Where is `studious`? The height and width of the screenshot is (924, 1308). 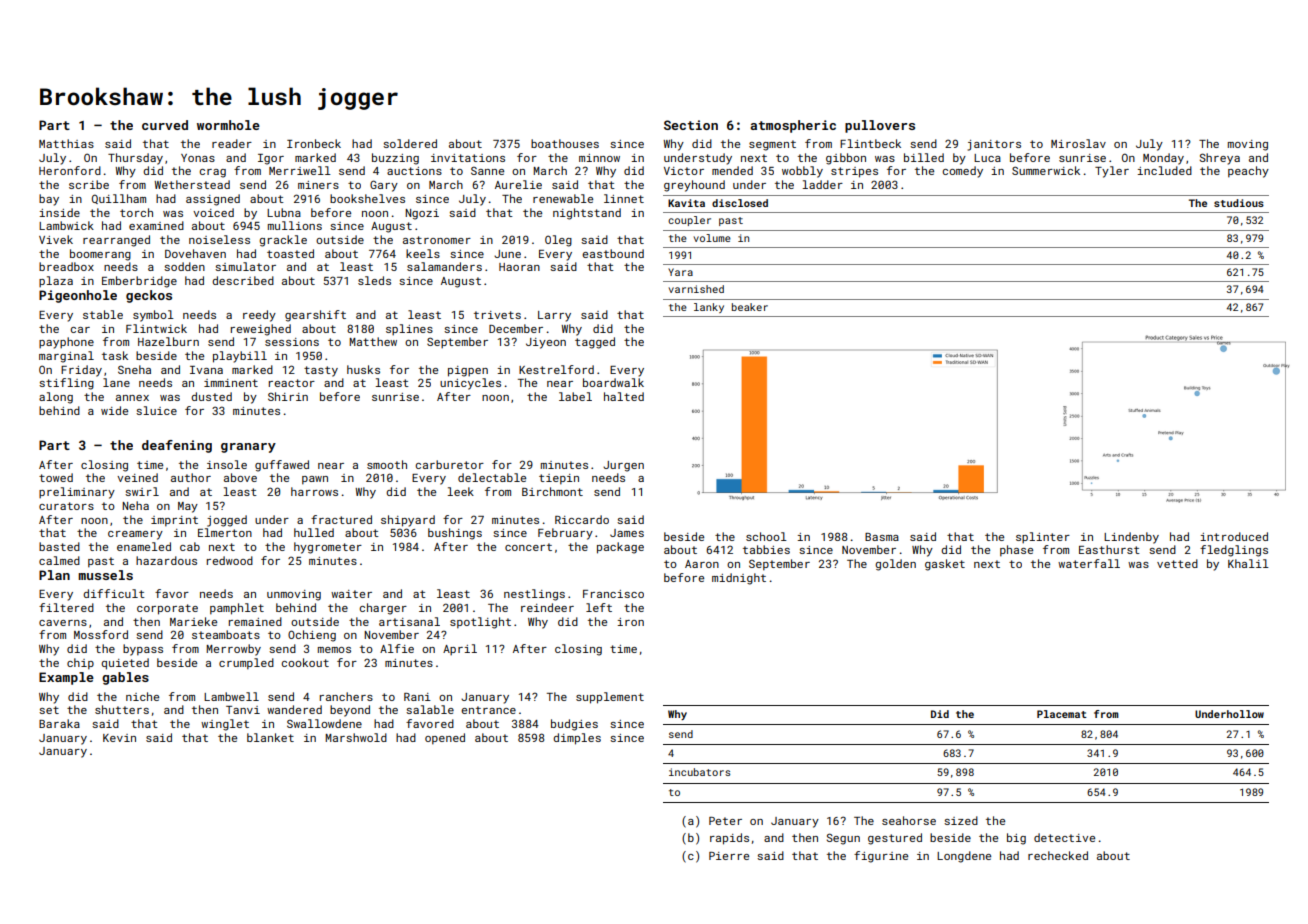 studious is located at coordinates (1239, 203).
